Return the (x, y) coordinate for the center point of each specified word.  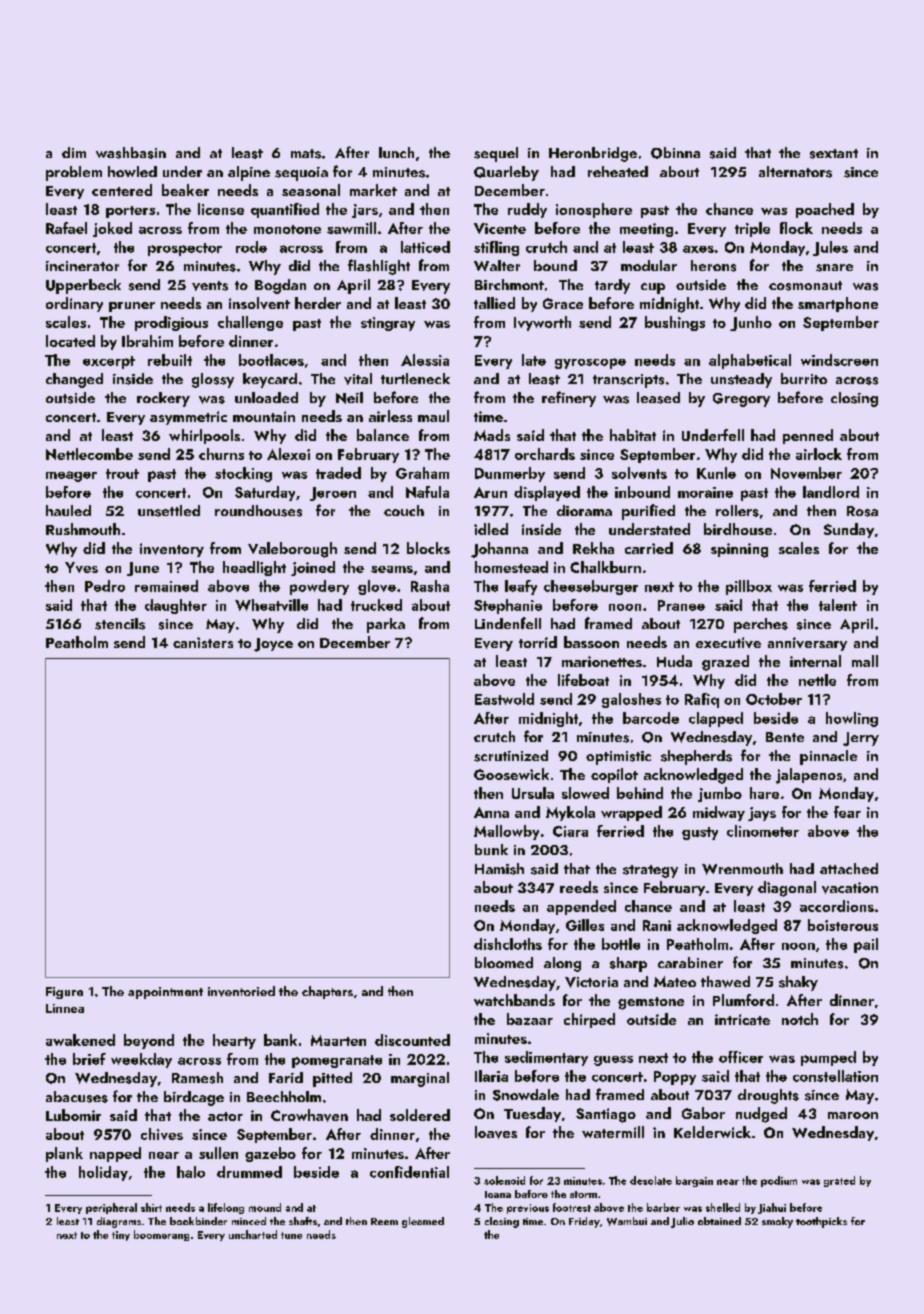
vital (358, 379)
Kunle (716, 473)
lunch (396, 152)
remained (166, 586)
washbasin (131, 153)
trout (122, 474)
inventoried (241, 991)
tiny (121, 1236)
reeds (579, 887)
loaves (496, 1132)
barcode (651, 718)
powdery (319, 587)
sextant (834, 154)
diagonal (787, 889)
